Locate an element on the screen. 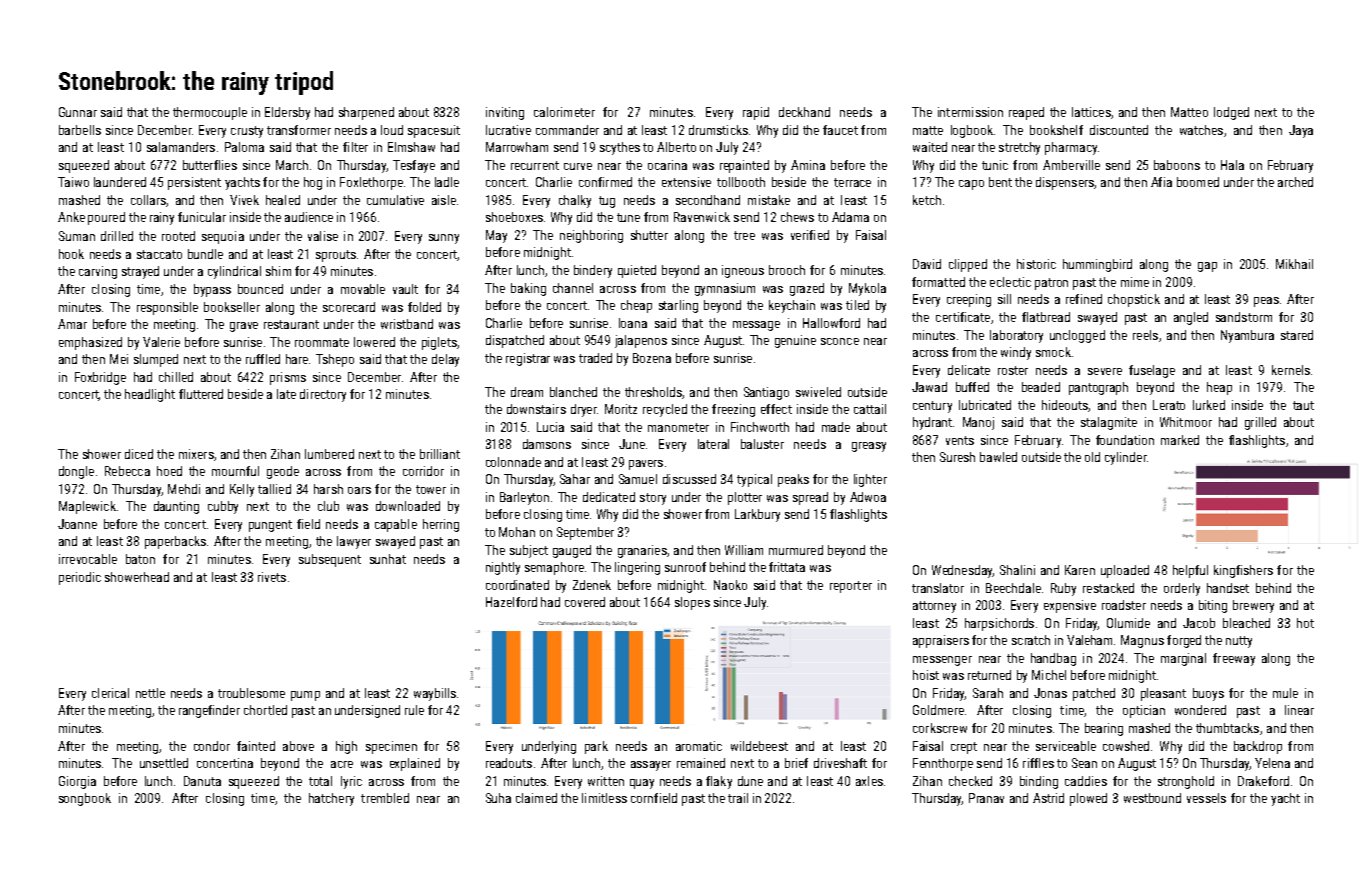  tree is located at coordinates (744, 235).
